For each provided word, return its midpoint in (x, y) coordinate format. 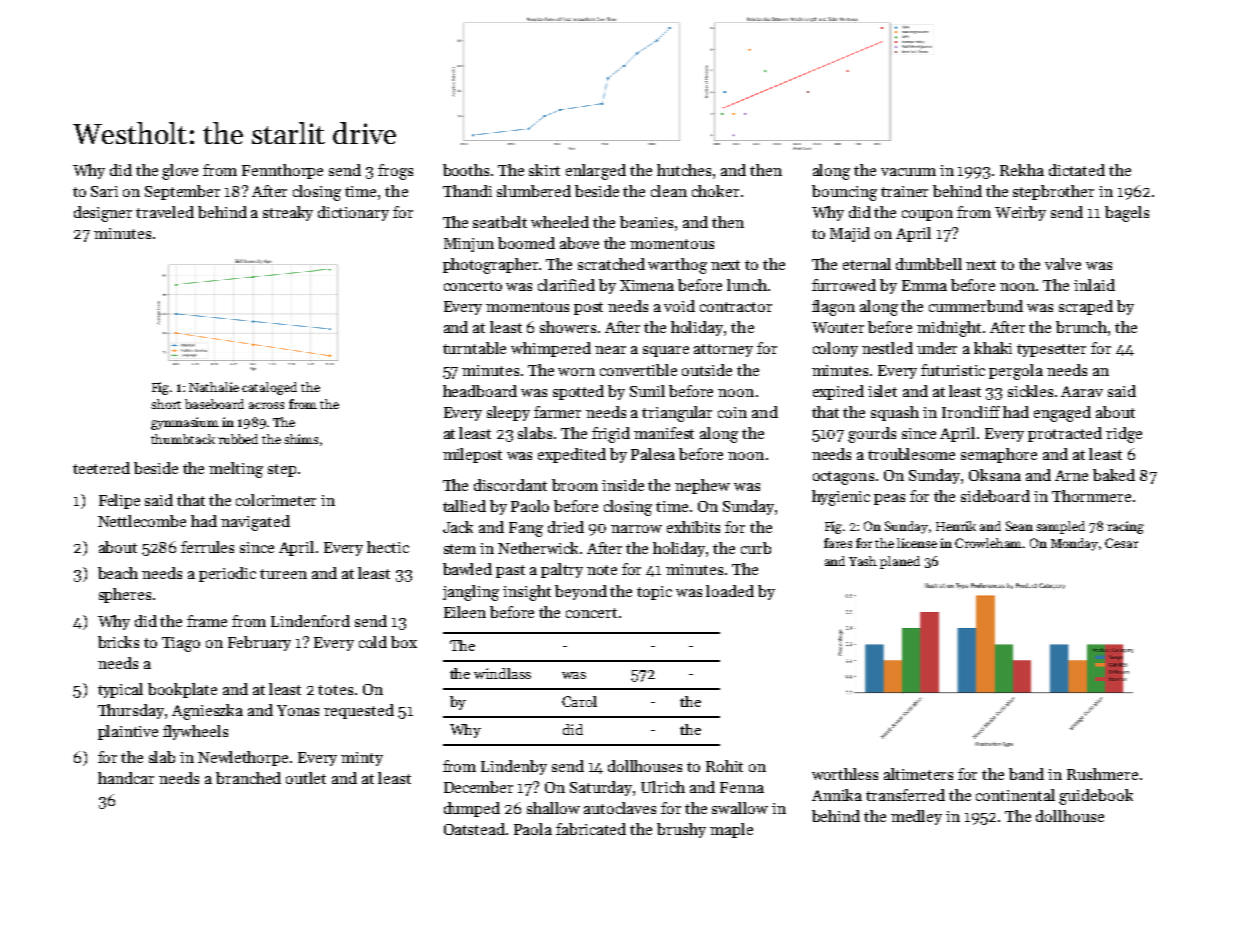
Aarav (1082, 391)
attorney (723, 350)
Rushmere (1102, 774)
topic (654, 593)
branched (248, 778)
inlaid (1094, 285)
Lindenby (514, 767)
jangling (471, 593)
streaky (288, 213)
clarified (566, 285)
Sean (1019, 526)
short (166, 404)
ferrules (207, 547)
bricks (118, 642)
